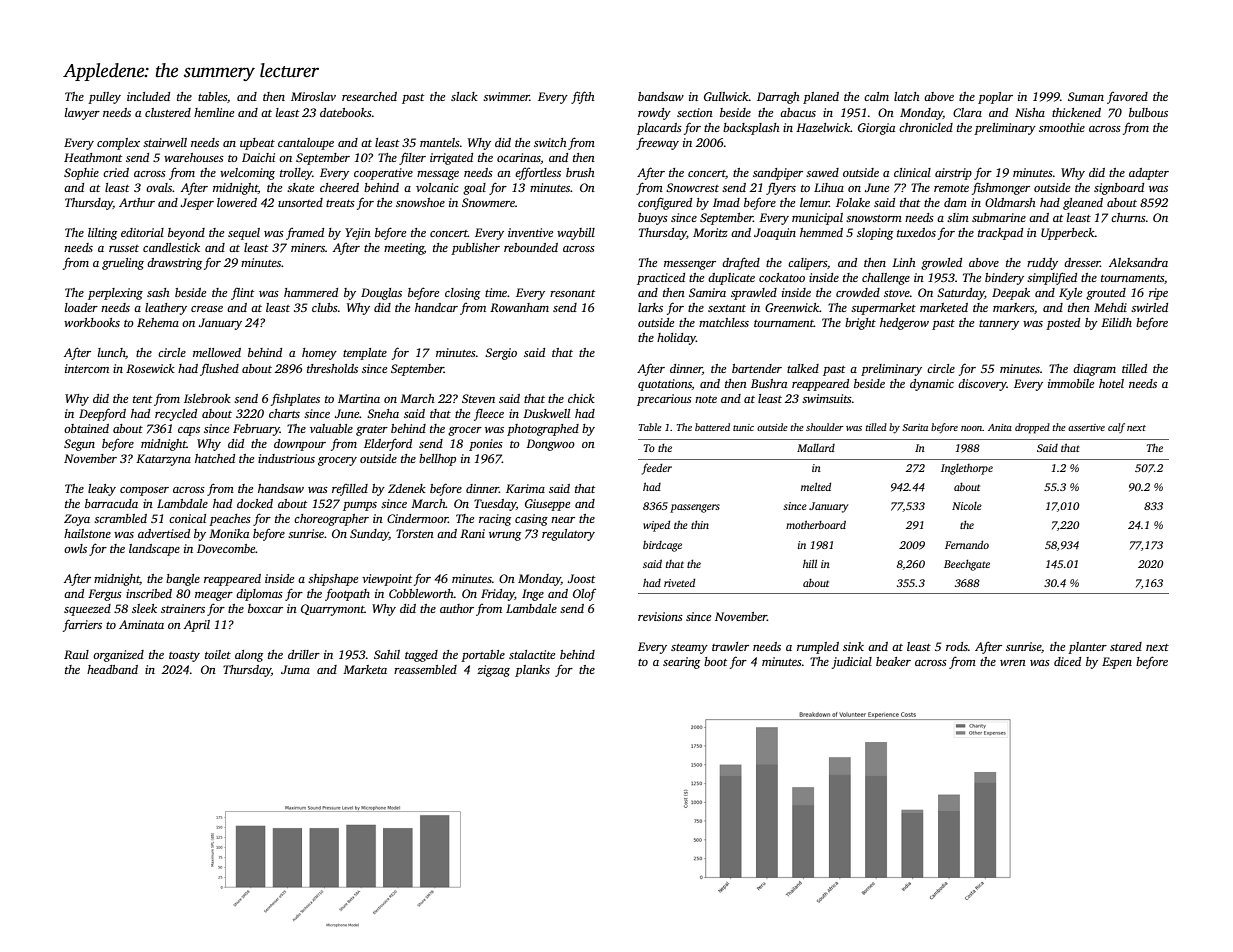 Image resolution: width=1233 pixels, height=952 pixels. Describe the element at coordinates (295, 669) in the screenshot. I see `Juma` at that location.
